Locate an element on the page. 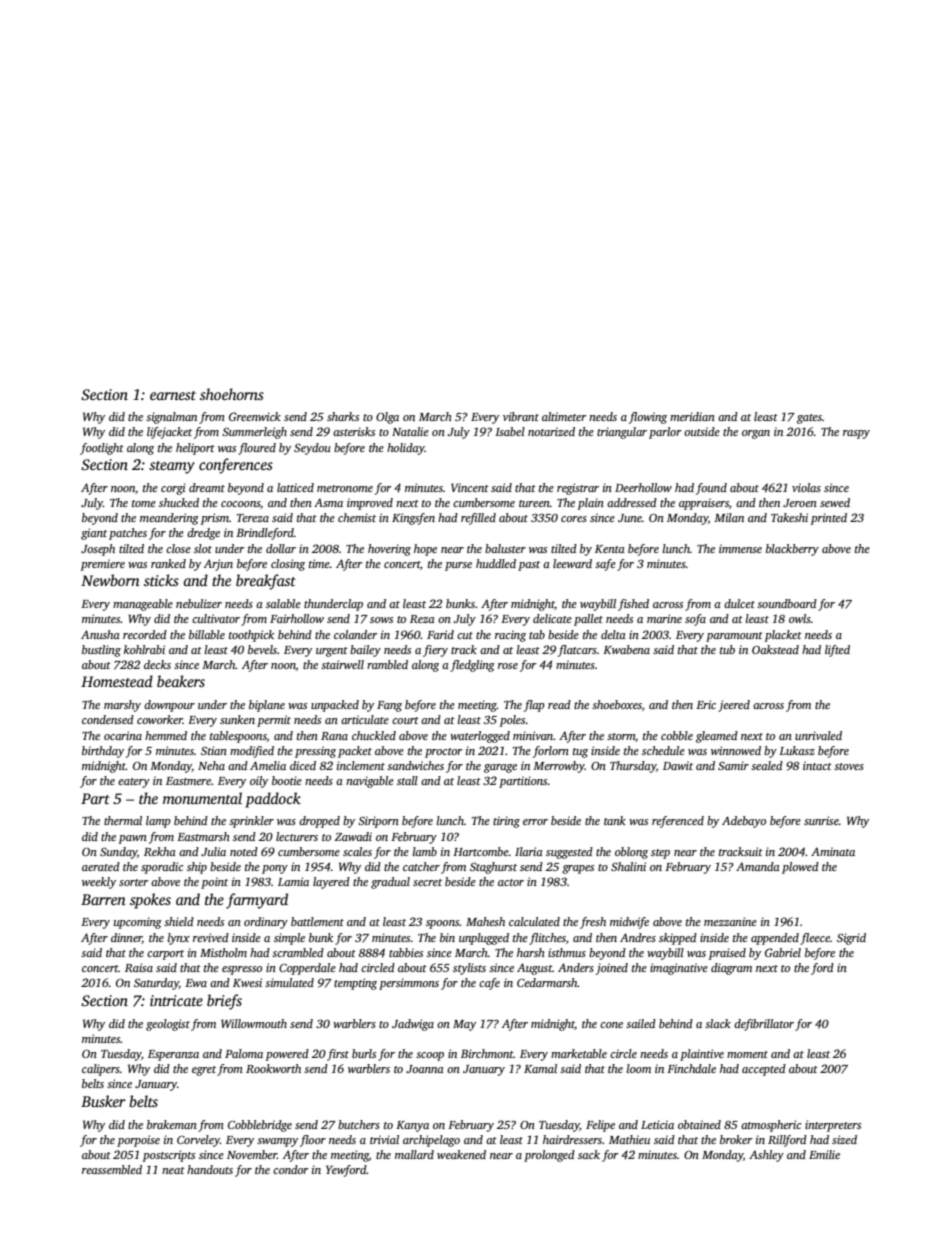 This image has height=1233, width=952. past is located at coordinates (529, 566).
